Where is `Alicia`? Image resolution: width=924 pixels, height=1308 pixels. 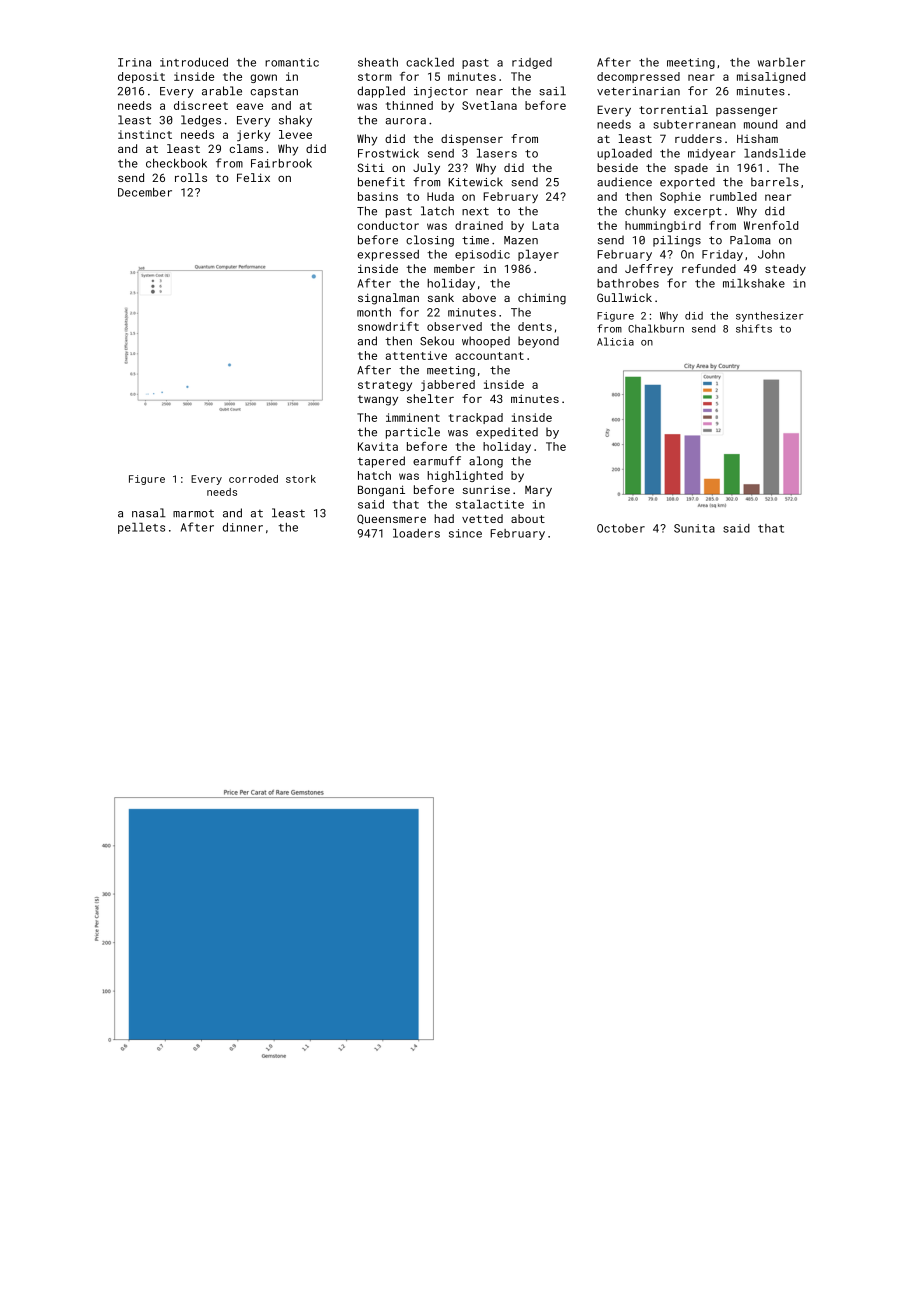
Alicia is located at coordinates (615, 341).
